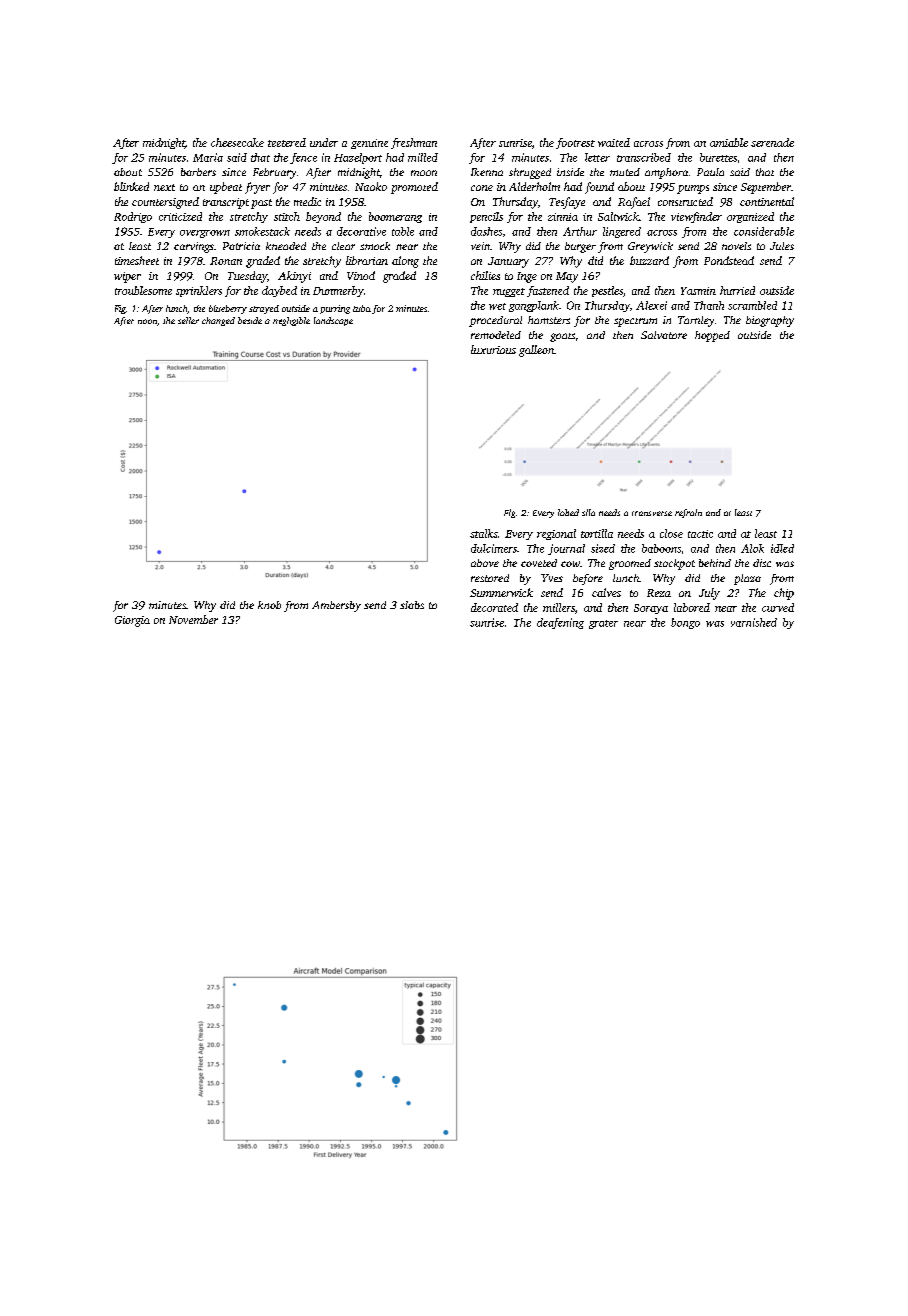 This document has width=908, height=1316. What do you see at coordinates (710, 172) in the document?
I see `Paula` at bounding box center [710, 172].
